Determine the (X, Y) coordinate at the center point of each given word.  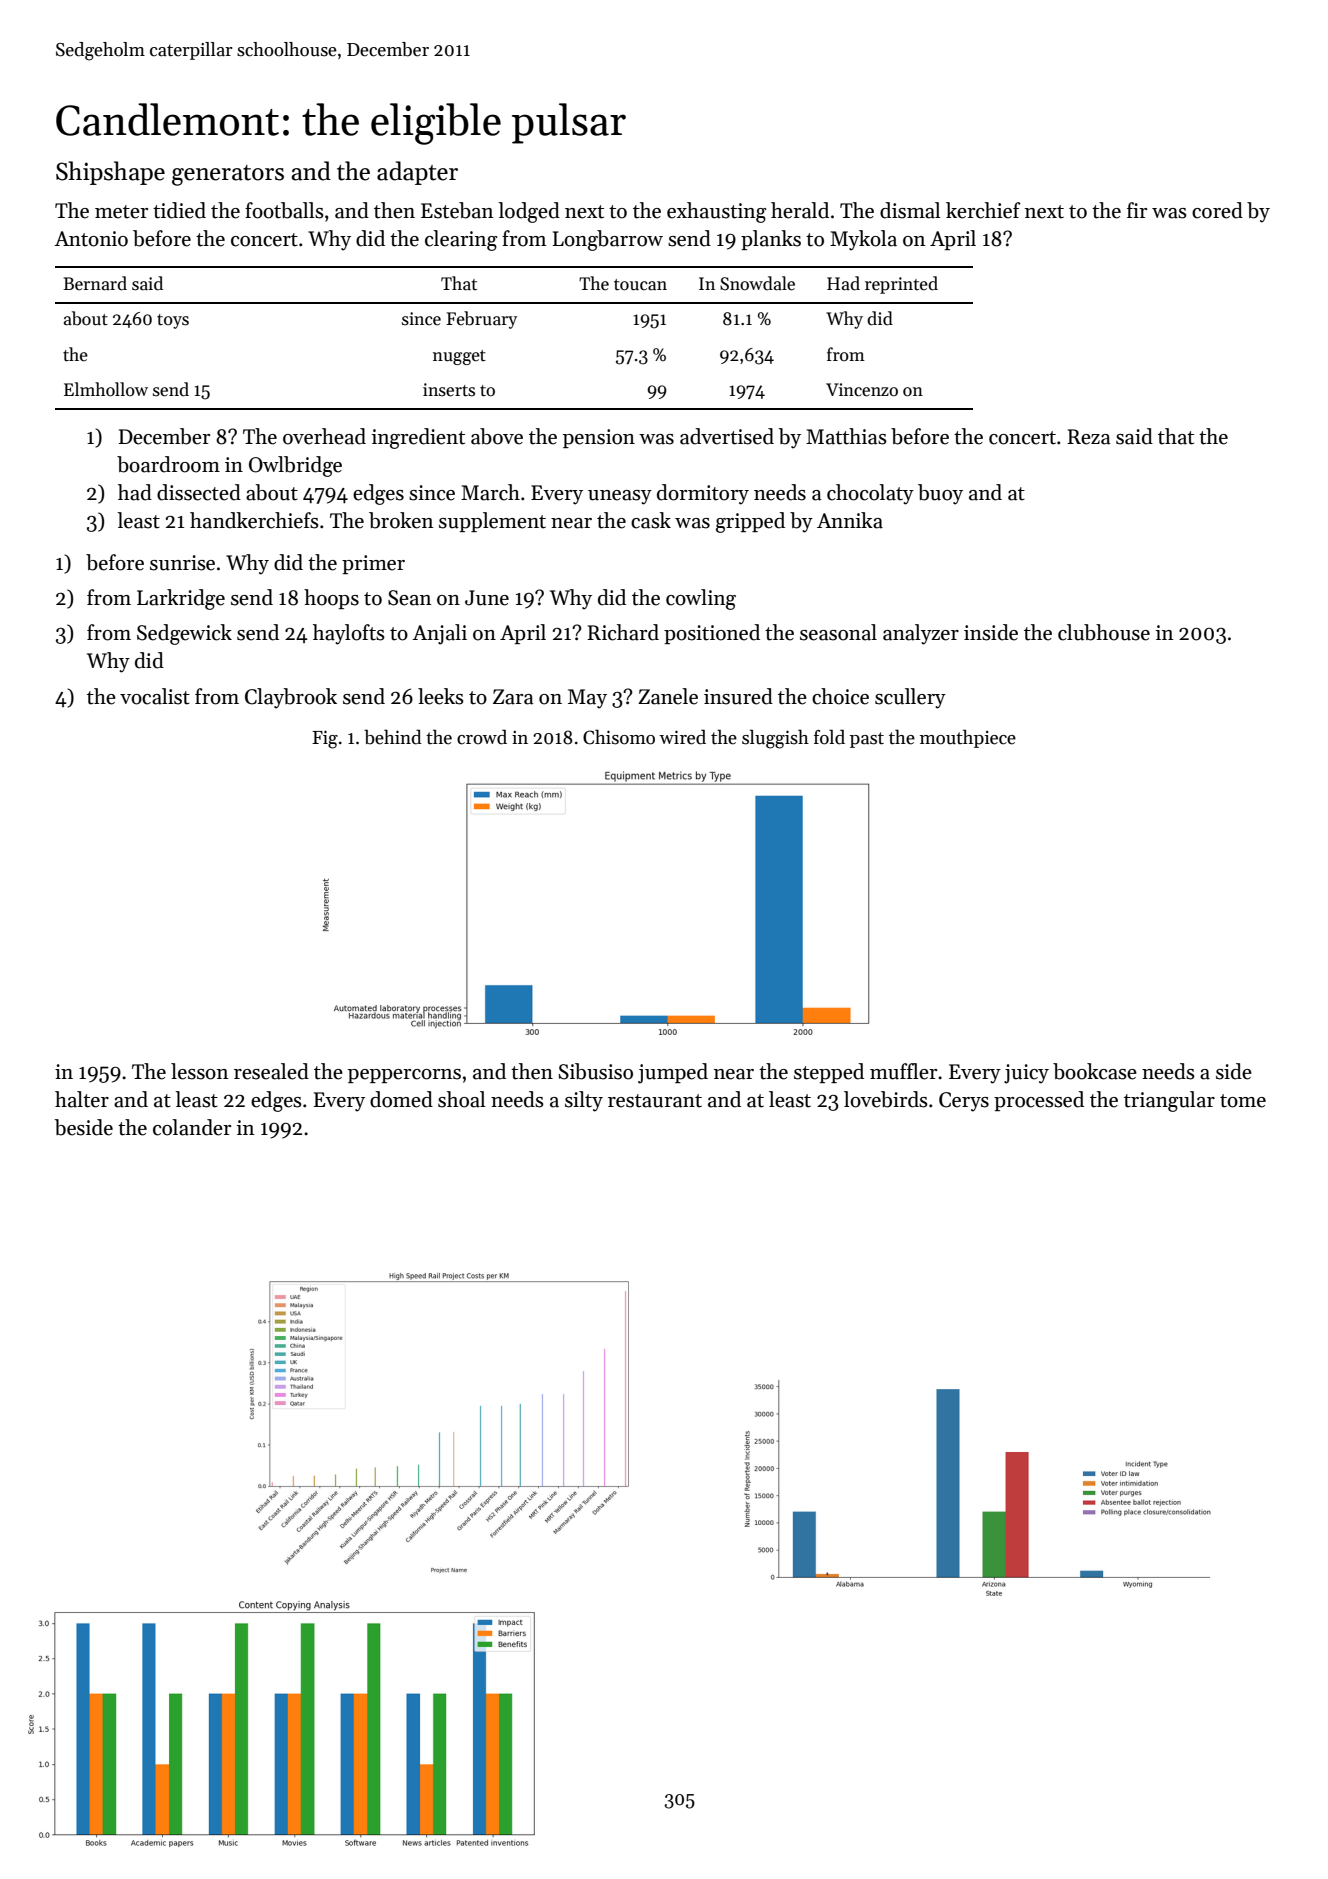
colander (192, 1127)
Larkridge (181, 599)
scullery (910, 698)
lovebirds (886, 1099)
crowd (482, 737)
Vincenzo (862, 390)
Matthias (846, 436)
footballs (284, 210)
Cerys (964, 1102)
